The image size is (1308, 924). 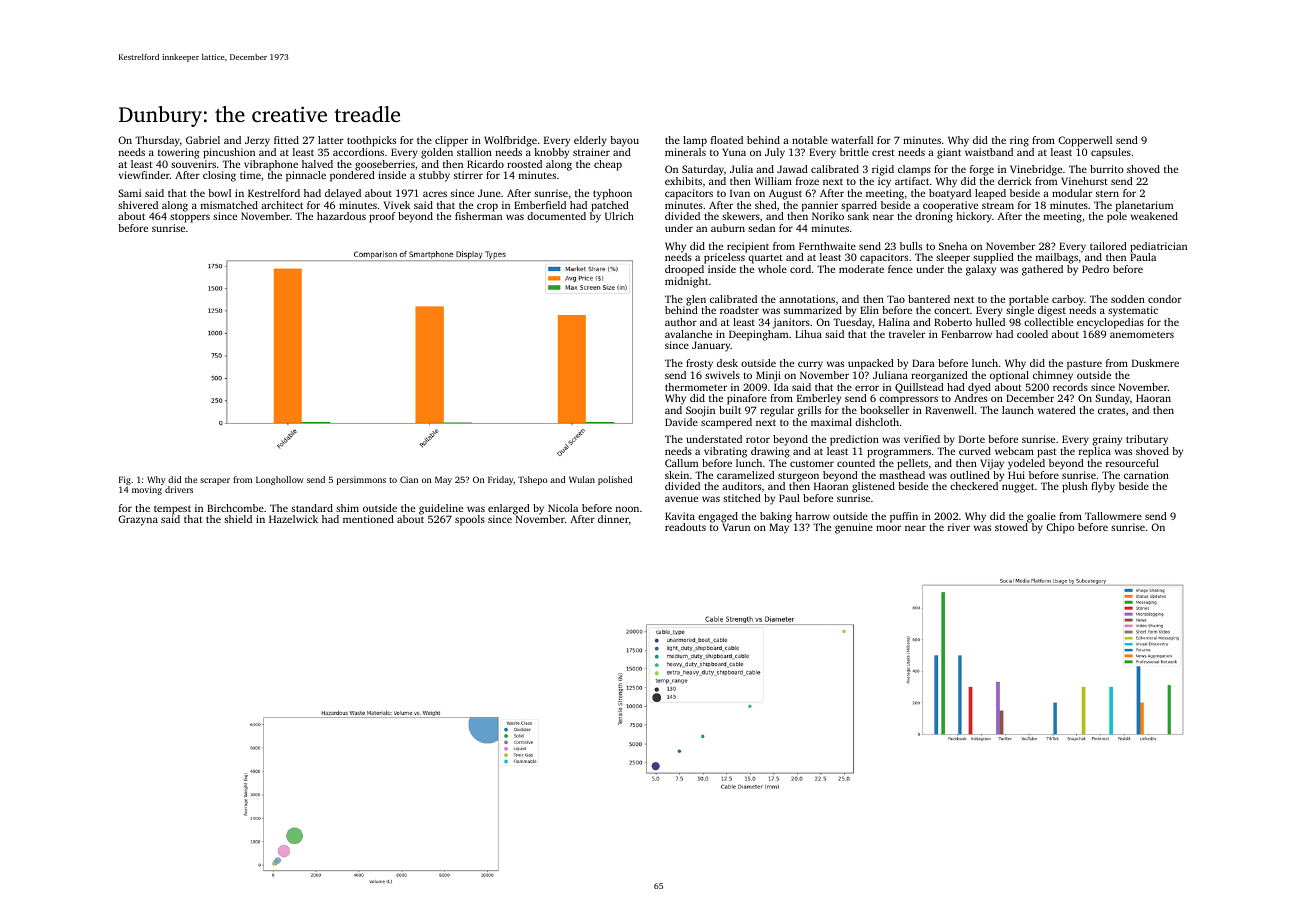 What do you see at coordinates (551, 153) in the page?
I see `knobby` at bounding box center [551, 153].
